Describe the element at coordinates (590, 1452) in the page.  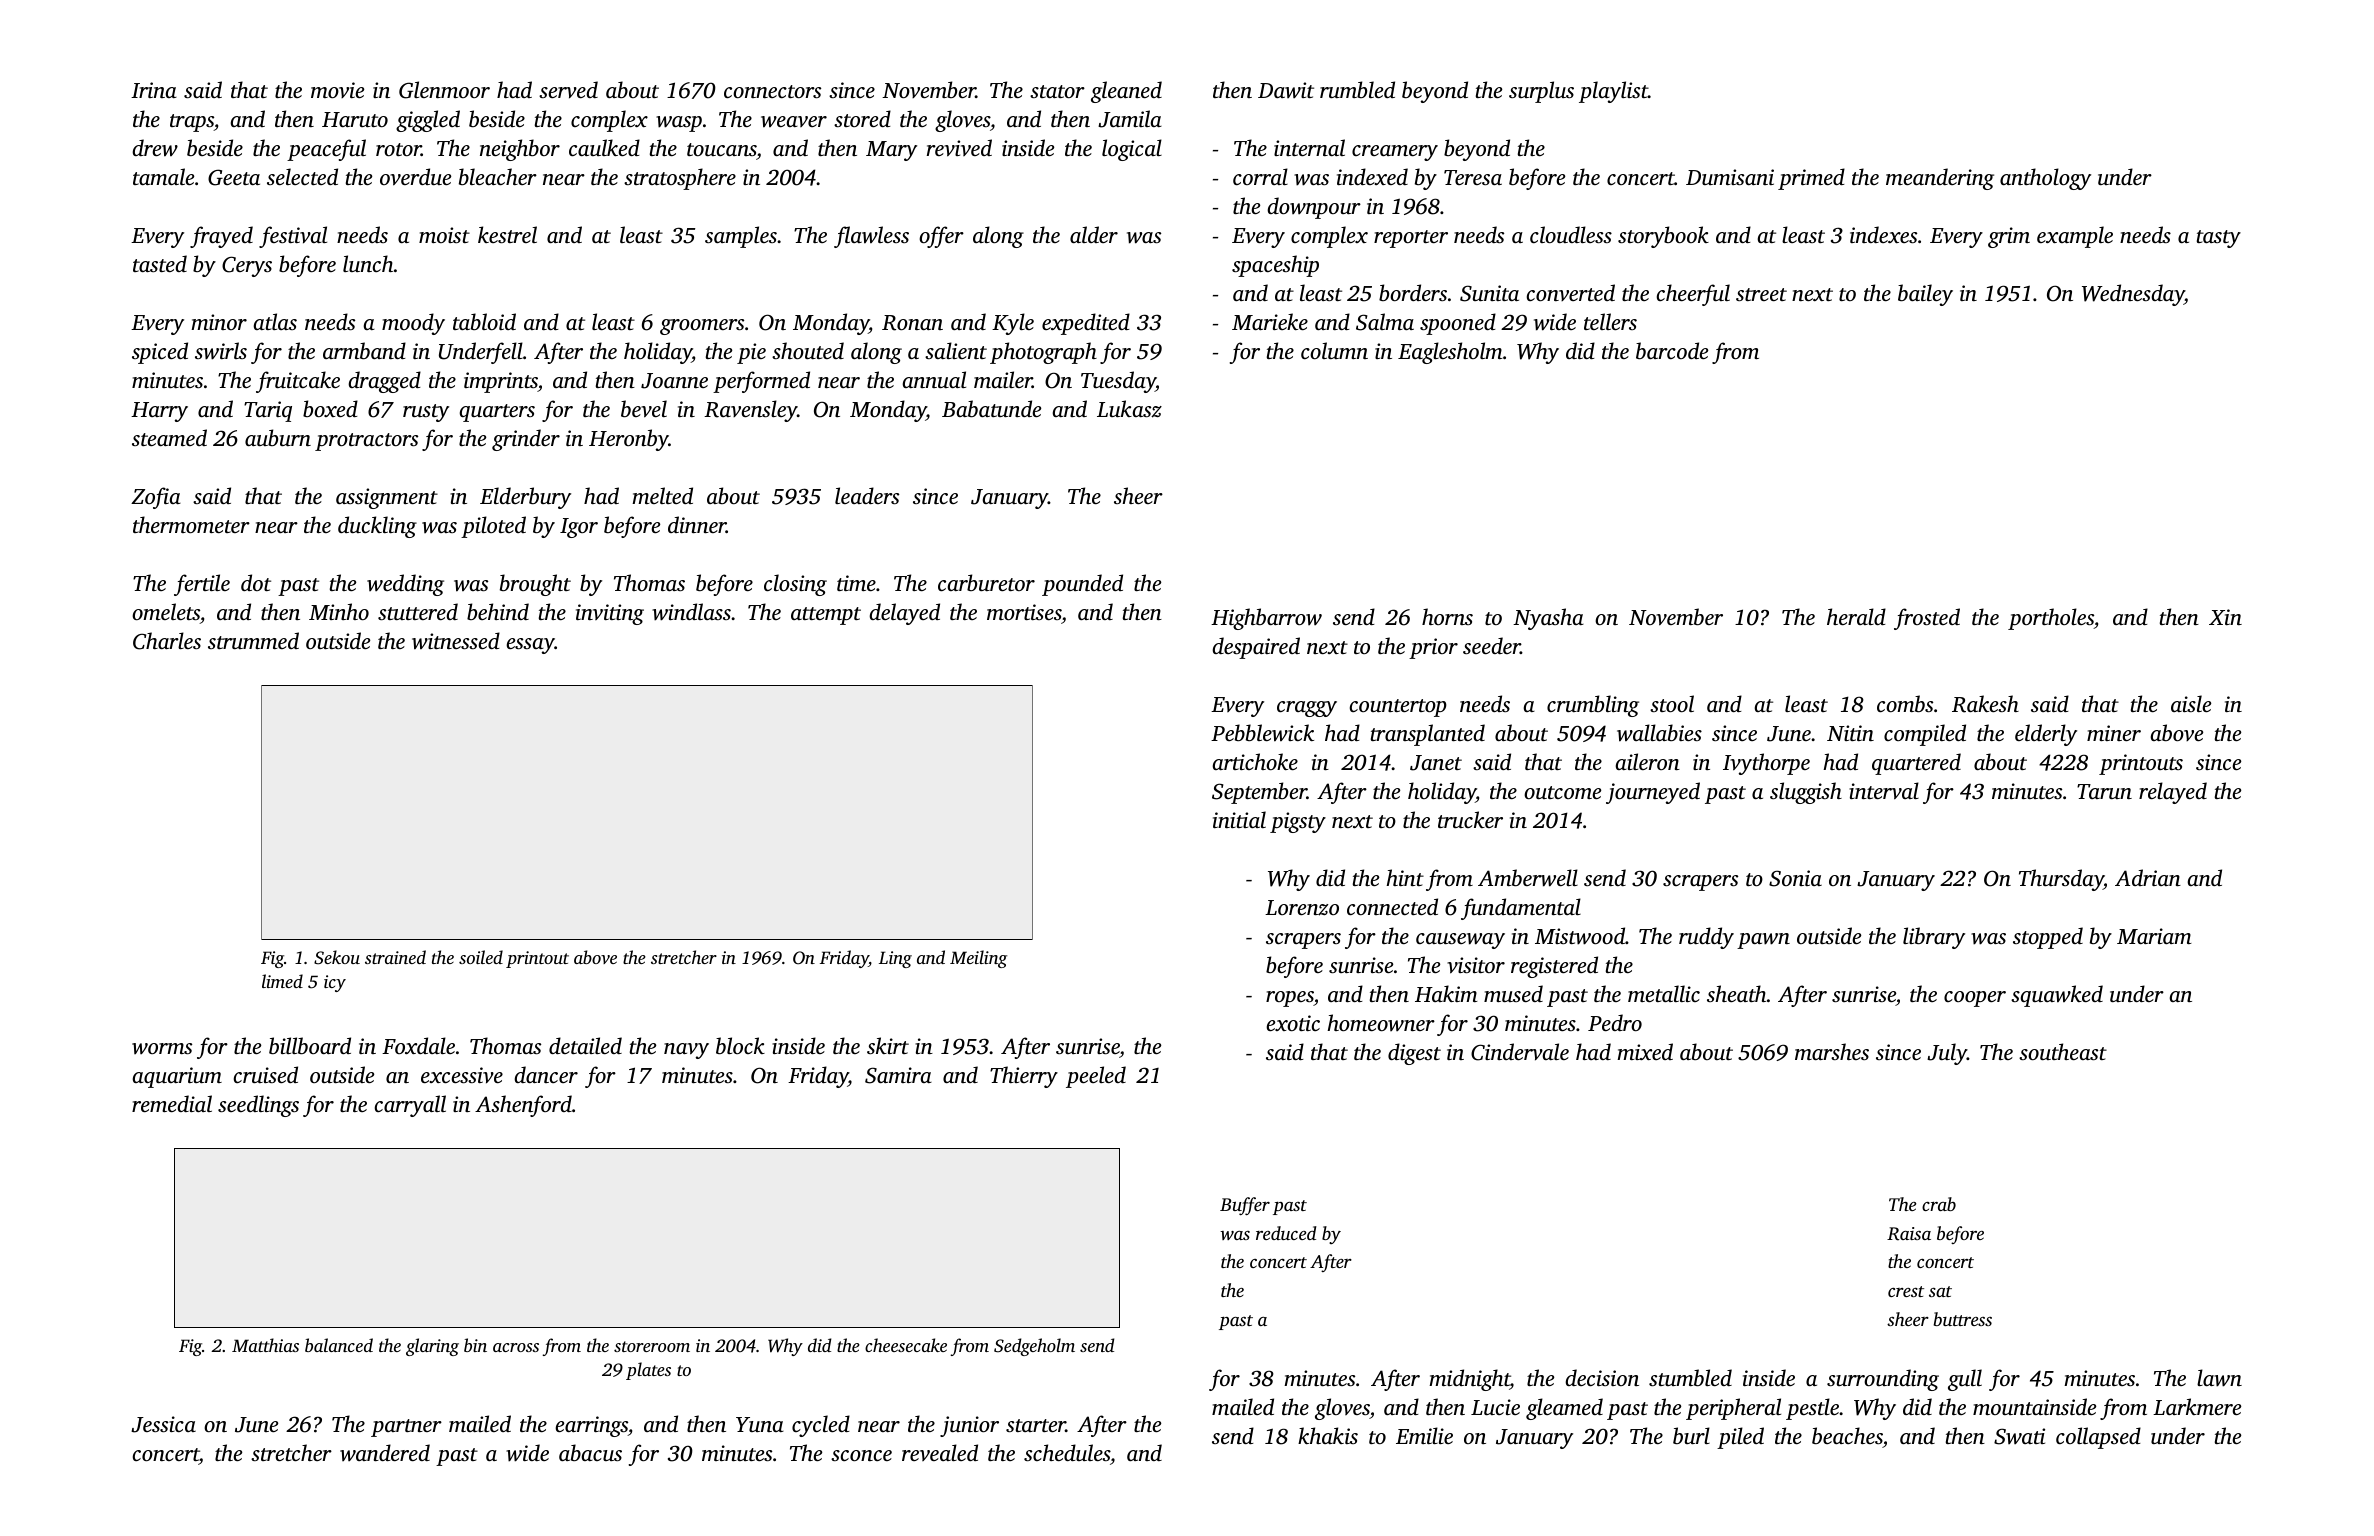
I see `abacus` at that location.
